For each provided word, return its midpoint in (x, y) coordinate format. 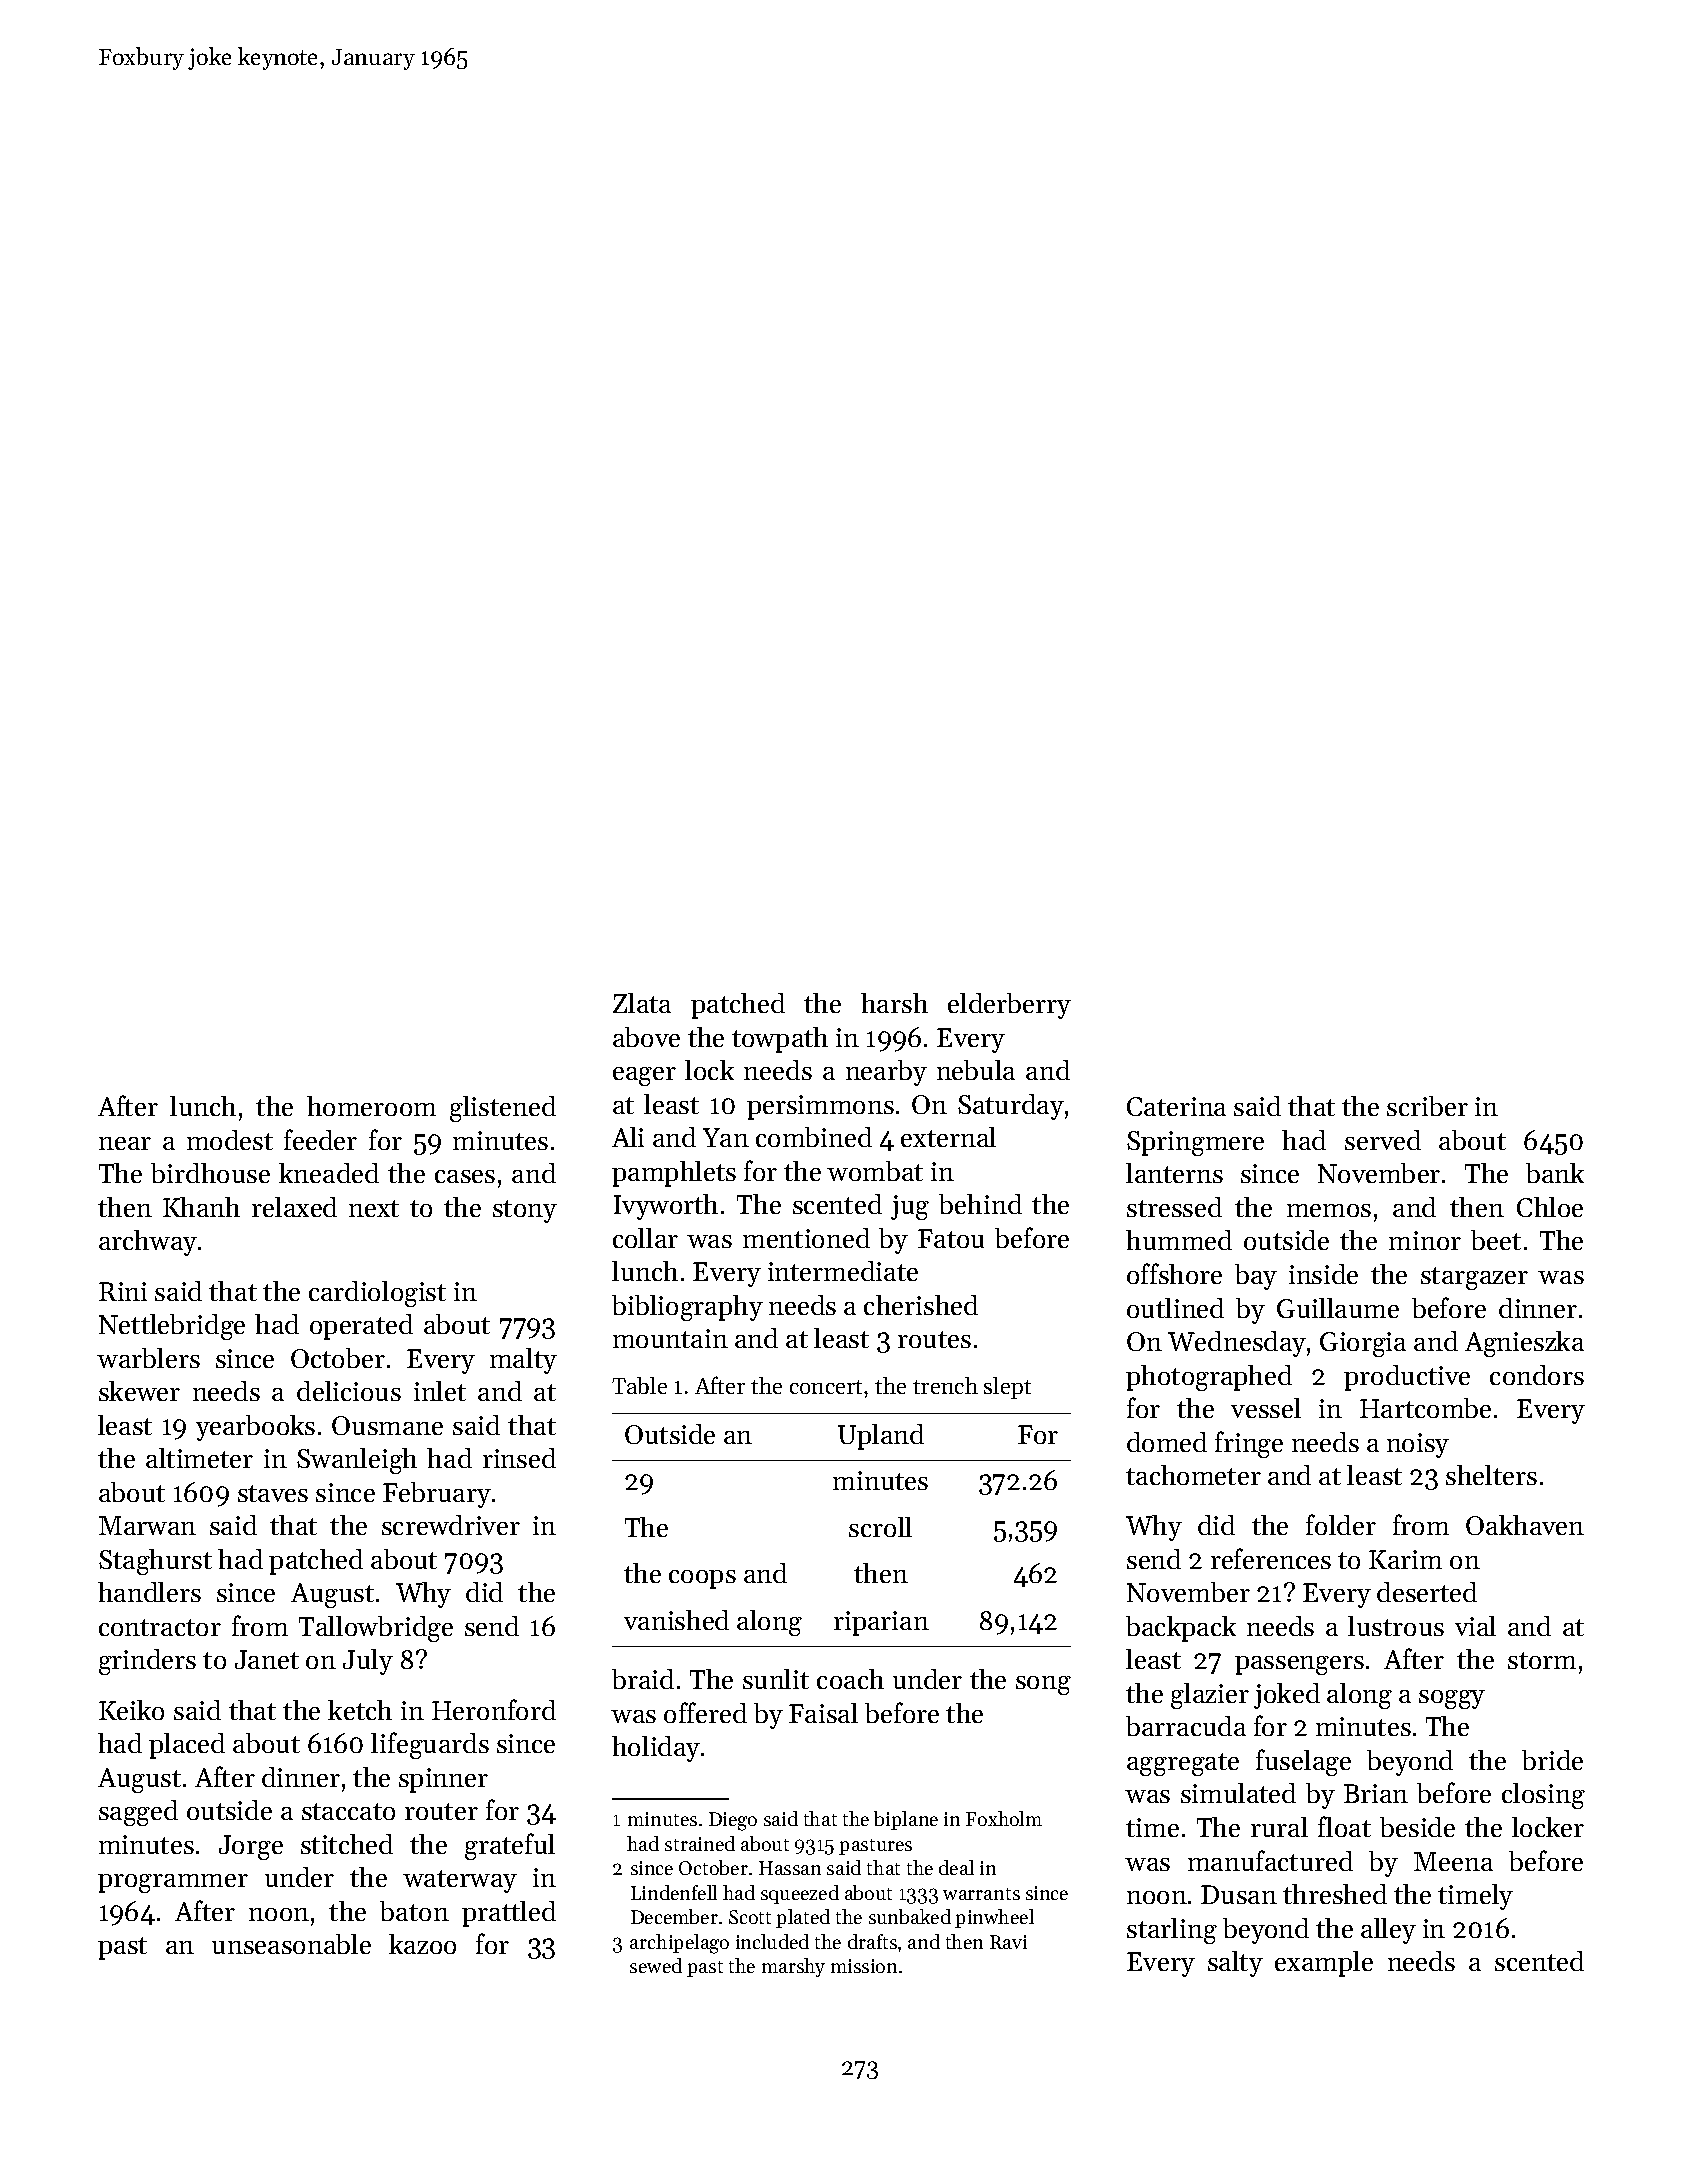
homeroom (371, 1106)
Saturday (1011, 1107)
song (1043, 1685)
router (441, 1811)
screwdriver (451, 1525)
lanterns (1174, 1173)
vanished (676, 1620)
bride (1552, 1760)
